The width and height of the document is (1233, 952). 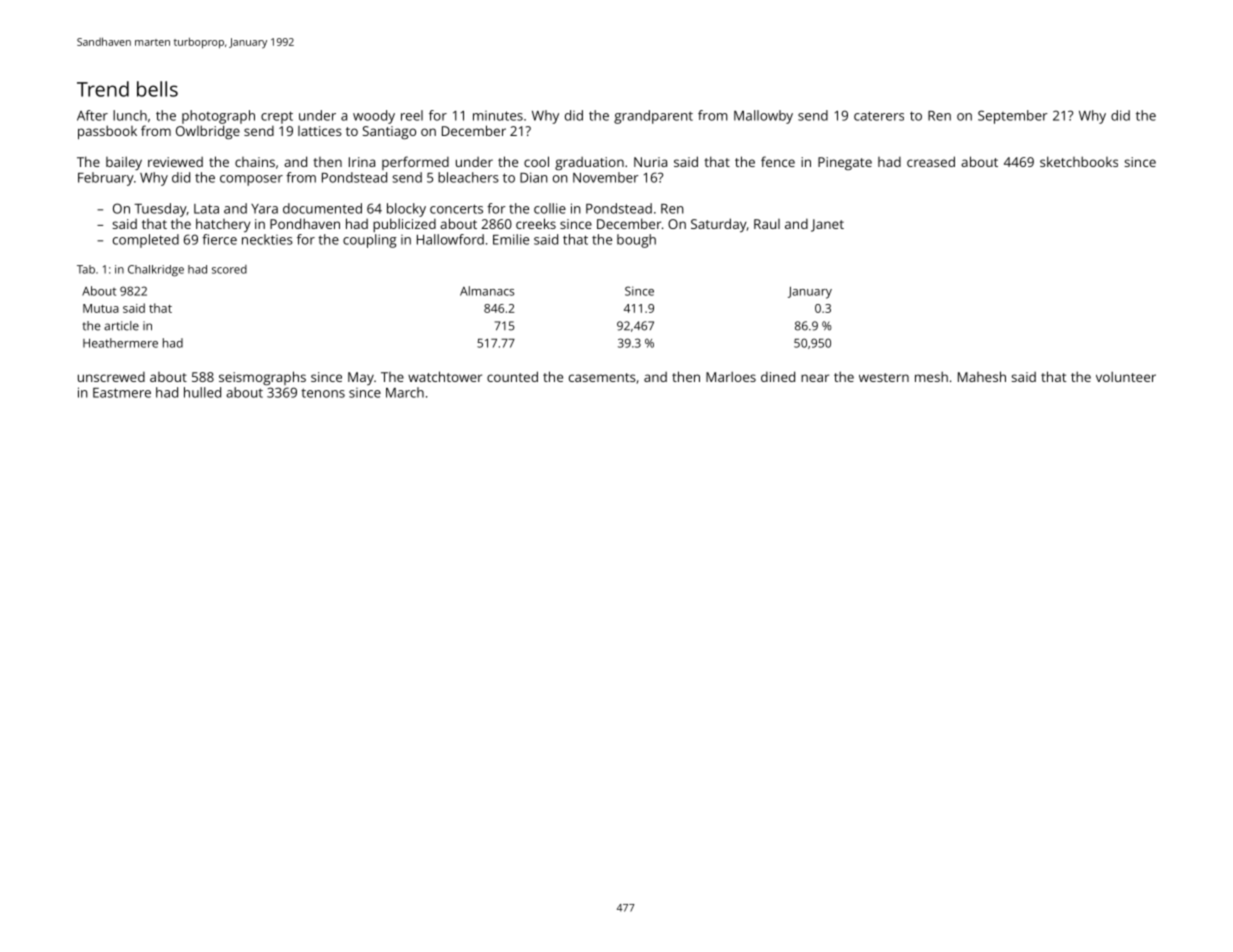 I want to click on caterers, so click(x=879, y=116).
